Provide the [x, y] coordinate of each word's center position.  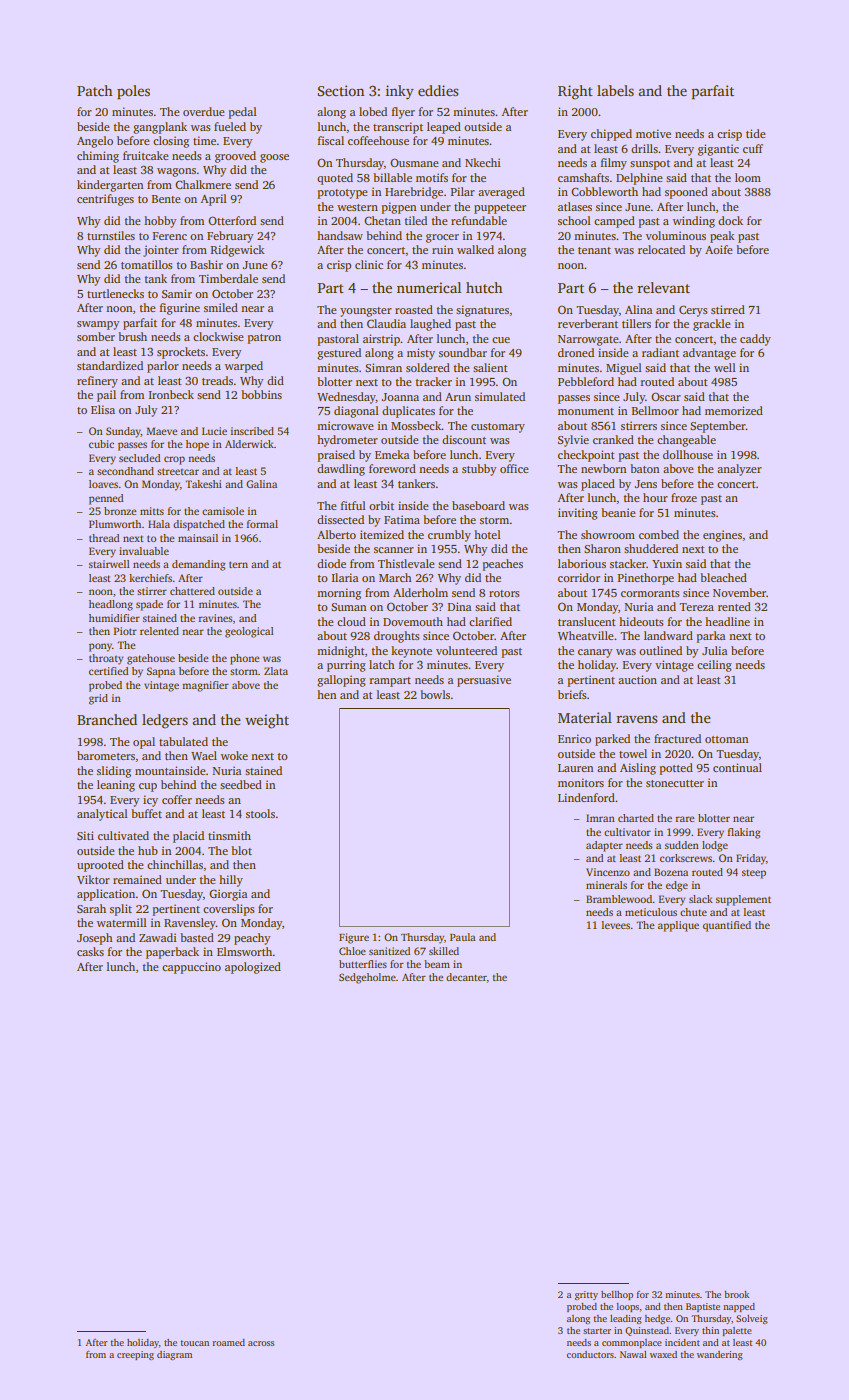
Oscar [666, 396]
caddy [755, 340]
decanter [466, 977]
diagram [174, 1355]
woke [234, 755]
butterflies [363, 964]
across [261, 1343]
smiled [221, 307]
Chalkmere [203, 184]
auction [637, 679]
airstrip [381, 340]
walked [475, 249]
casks [90, 951]
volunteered [466, 650]
